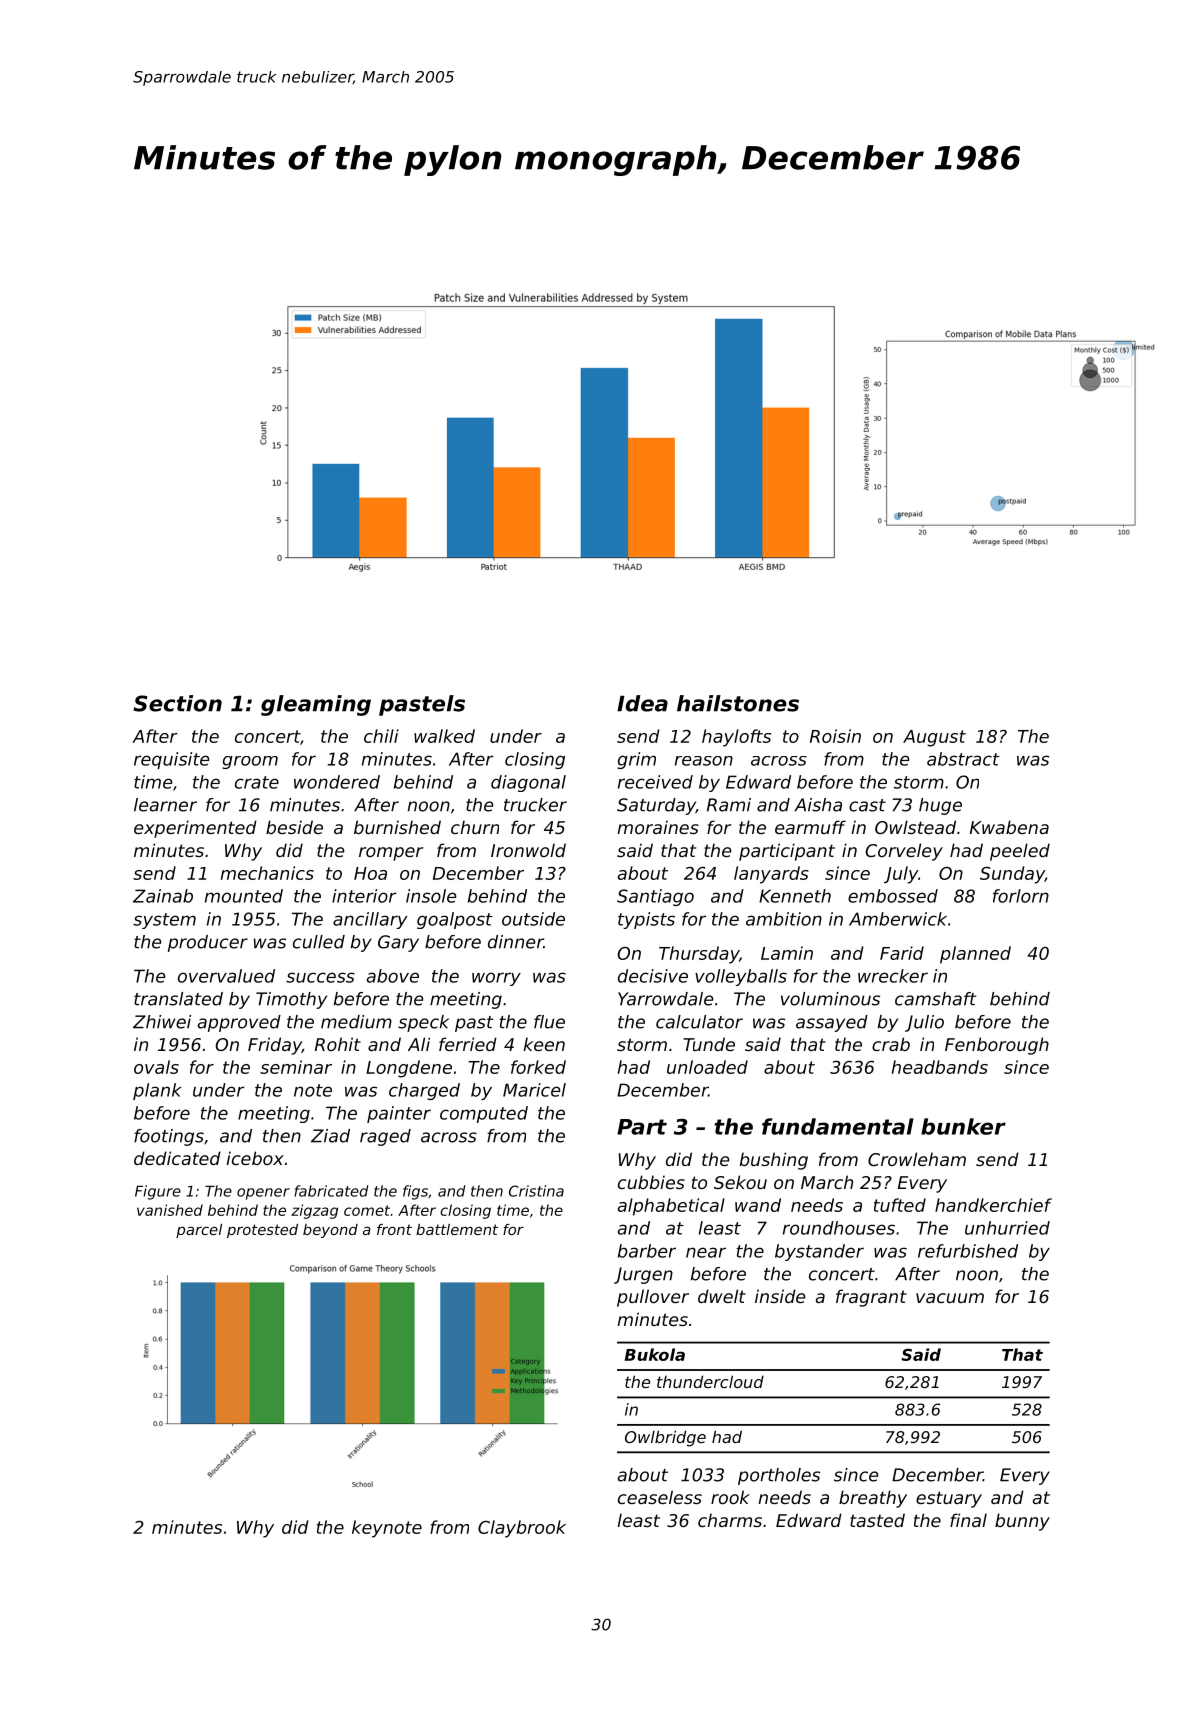 This page has width=1183, height=1713. Describe the element at coordinates (891, 1044) in the page. I see `crab` at that location.
